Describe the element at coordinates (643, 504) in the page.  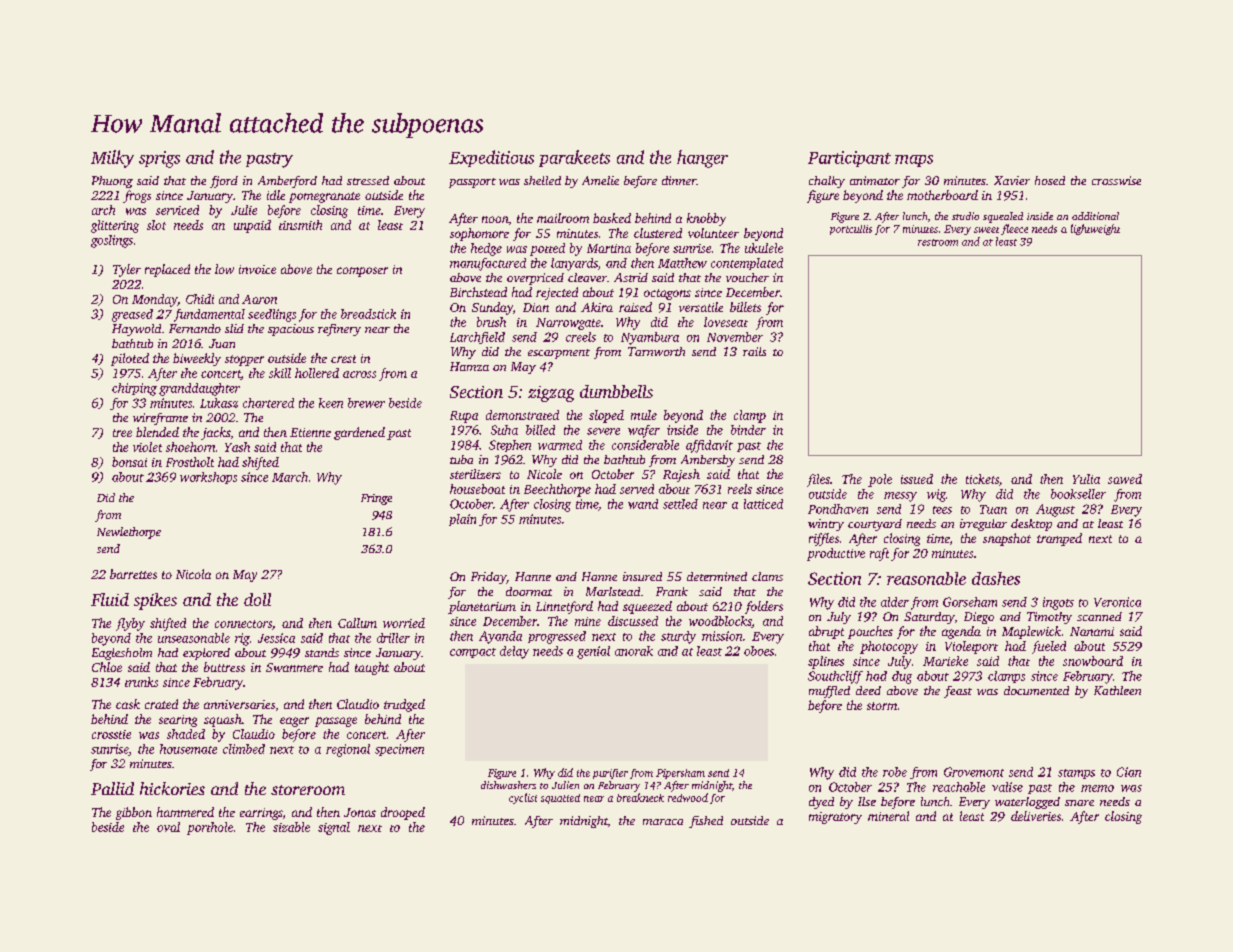
I see `wand` at that location.
